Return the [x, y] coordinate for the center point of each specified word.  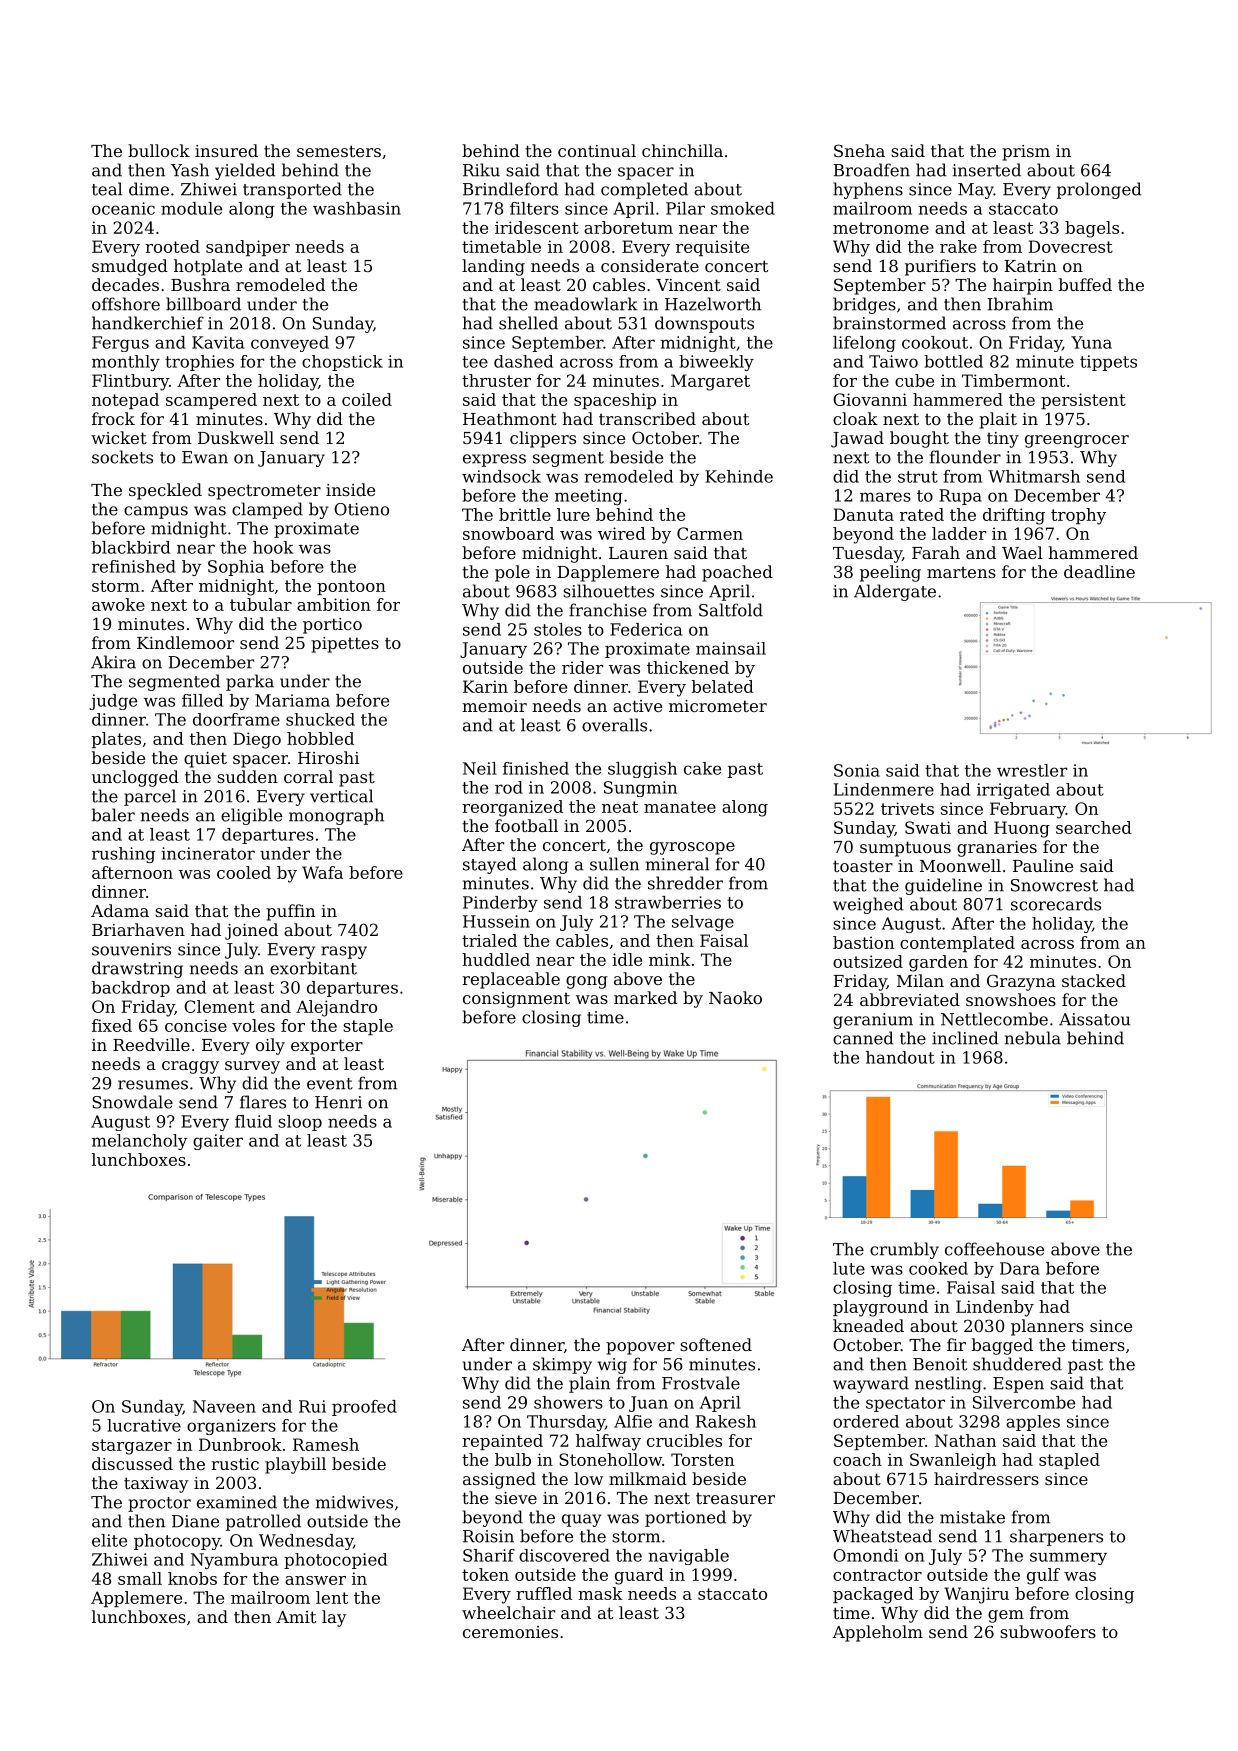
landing [493, 267]
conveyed [290, 344]
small [140, 1578]
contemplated [957, 944]
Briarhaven [138, 929]
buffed [1085, 284]
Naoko [735, 997]
